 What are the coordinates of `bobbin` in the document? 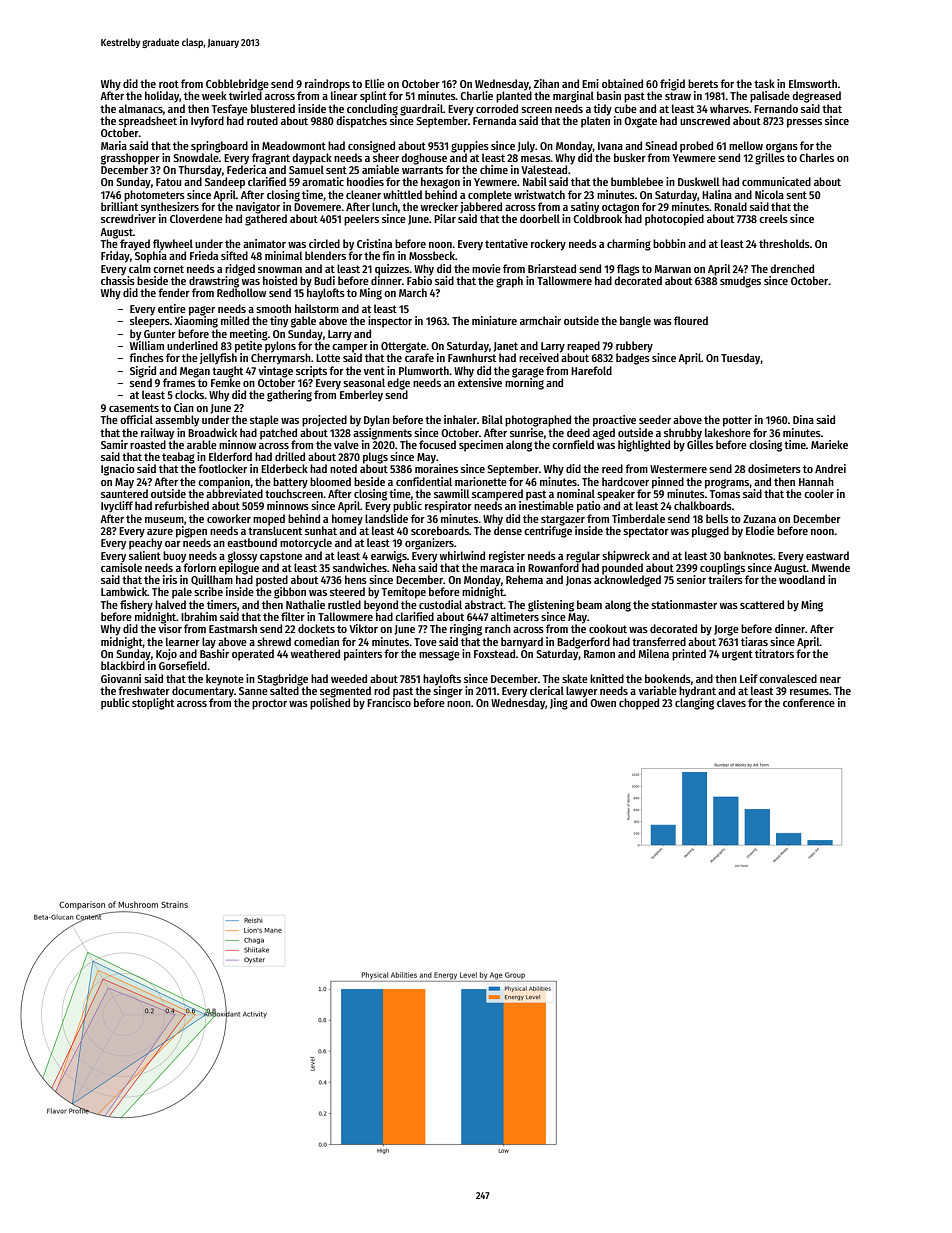 It's located at (669, 243).
